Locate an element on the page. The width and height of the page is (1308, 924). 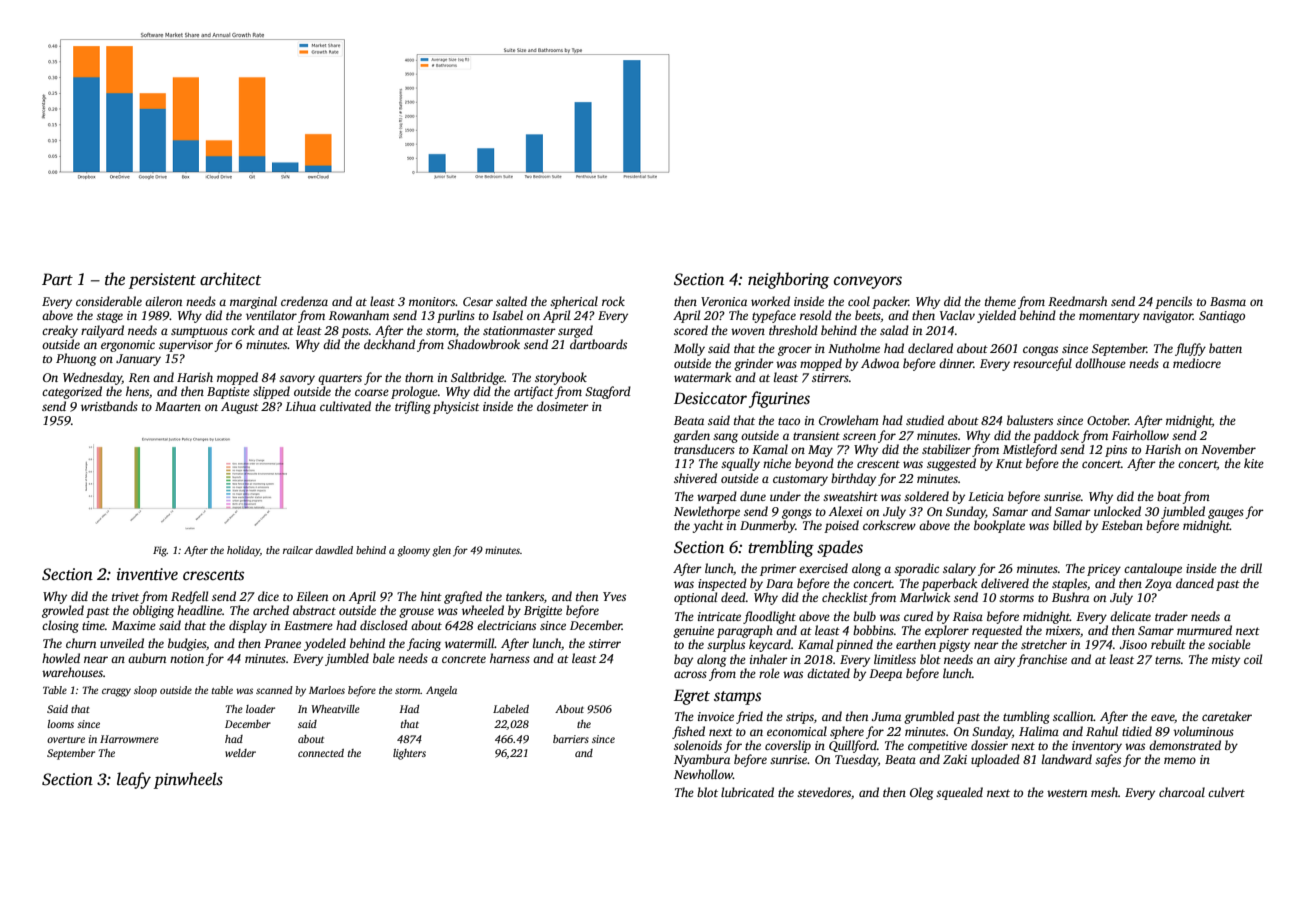
customary is located at coordinates (800, 480).
